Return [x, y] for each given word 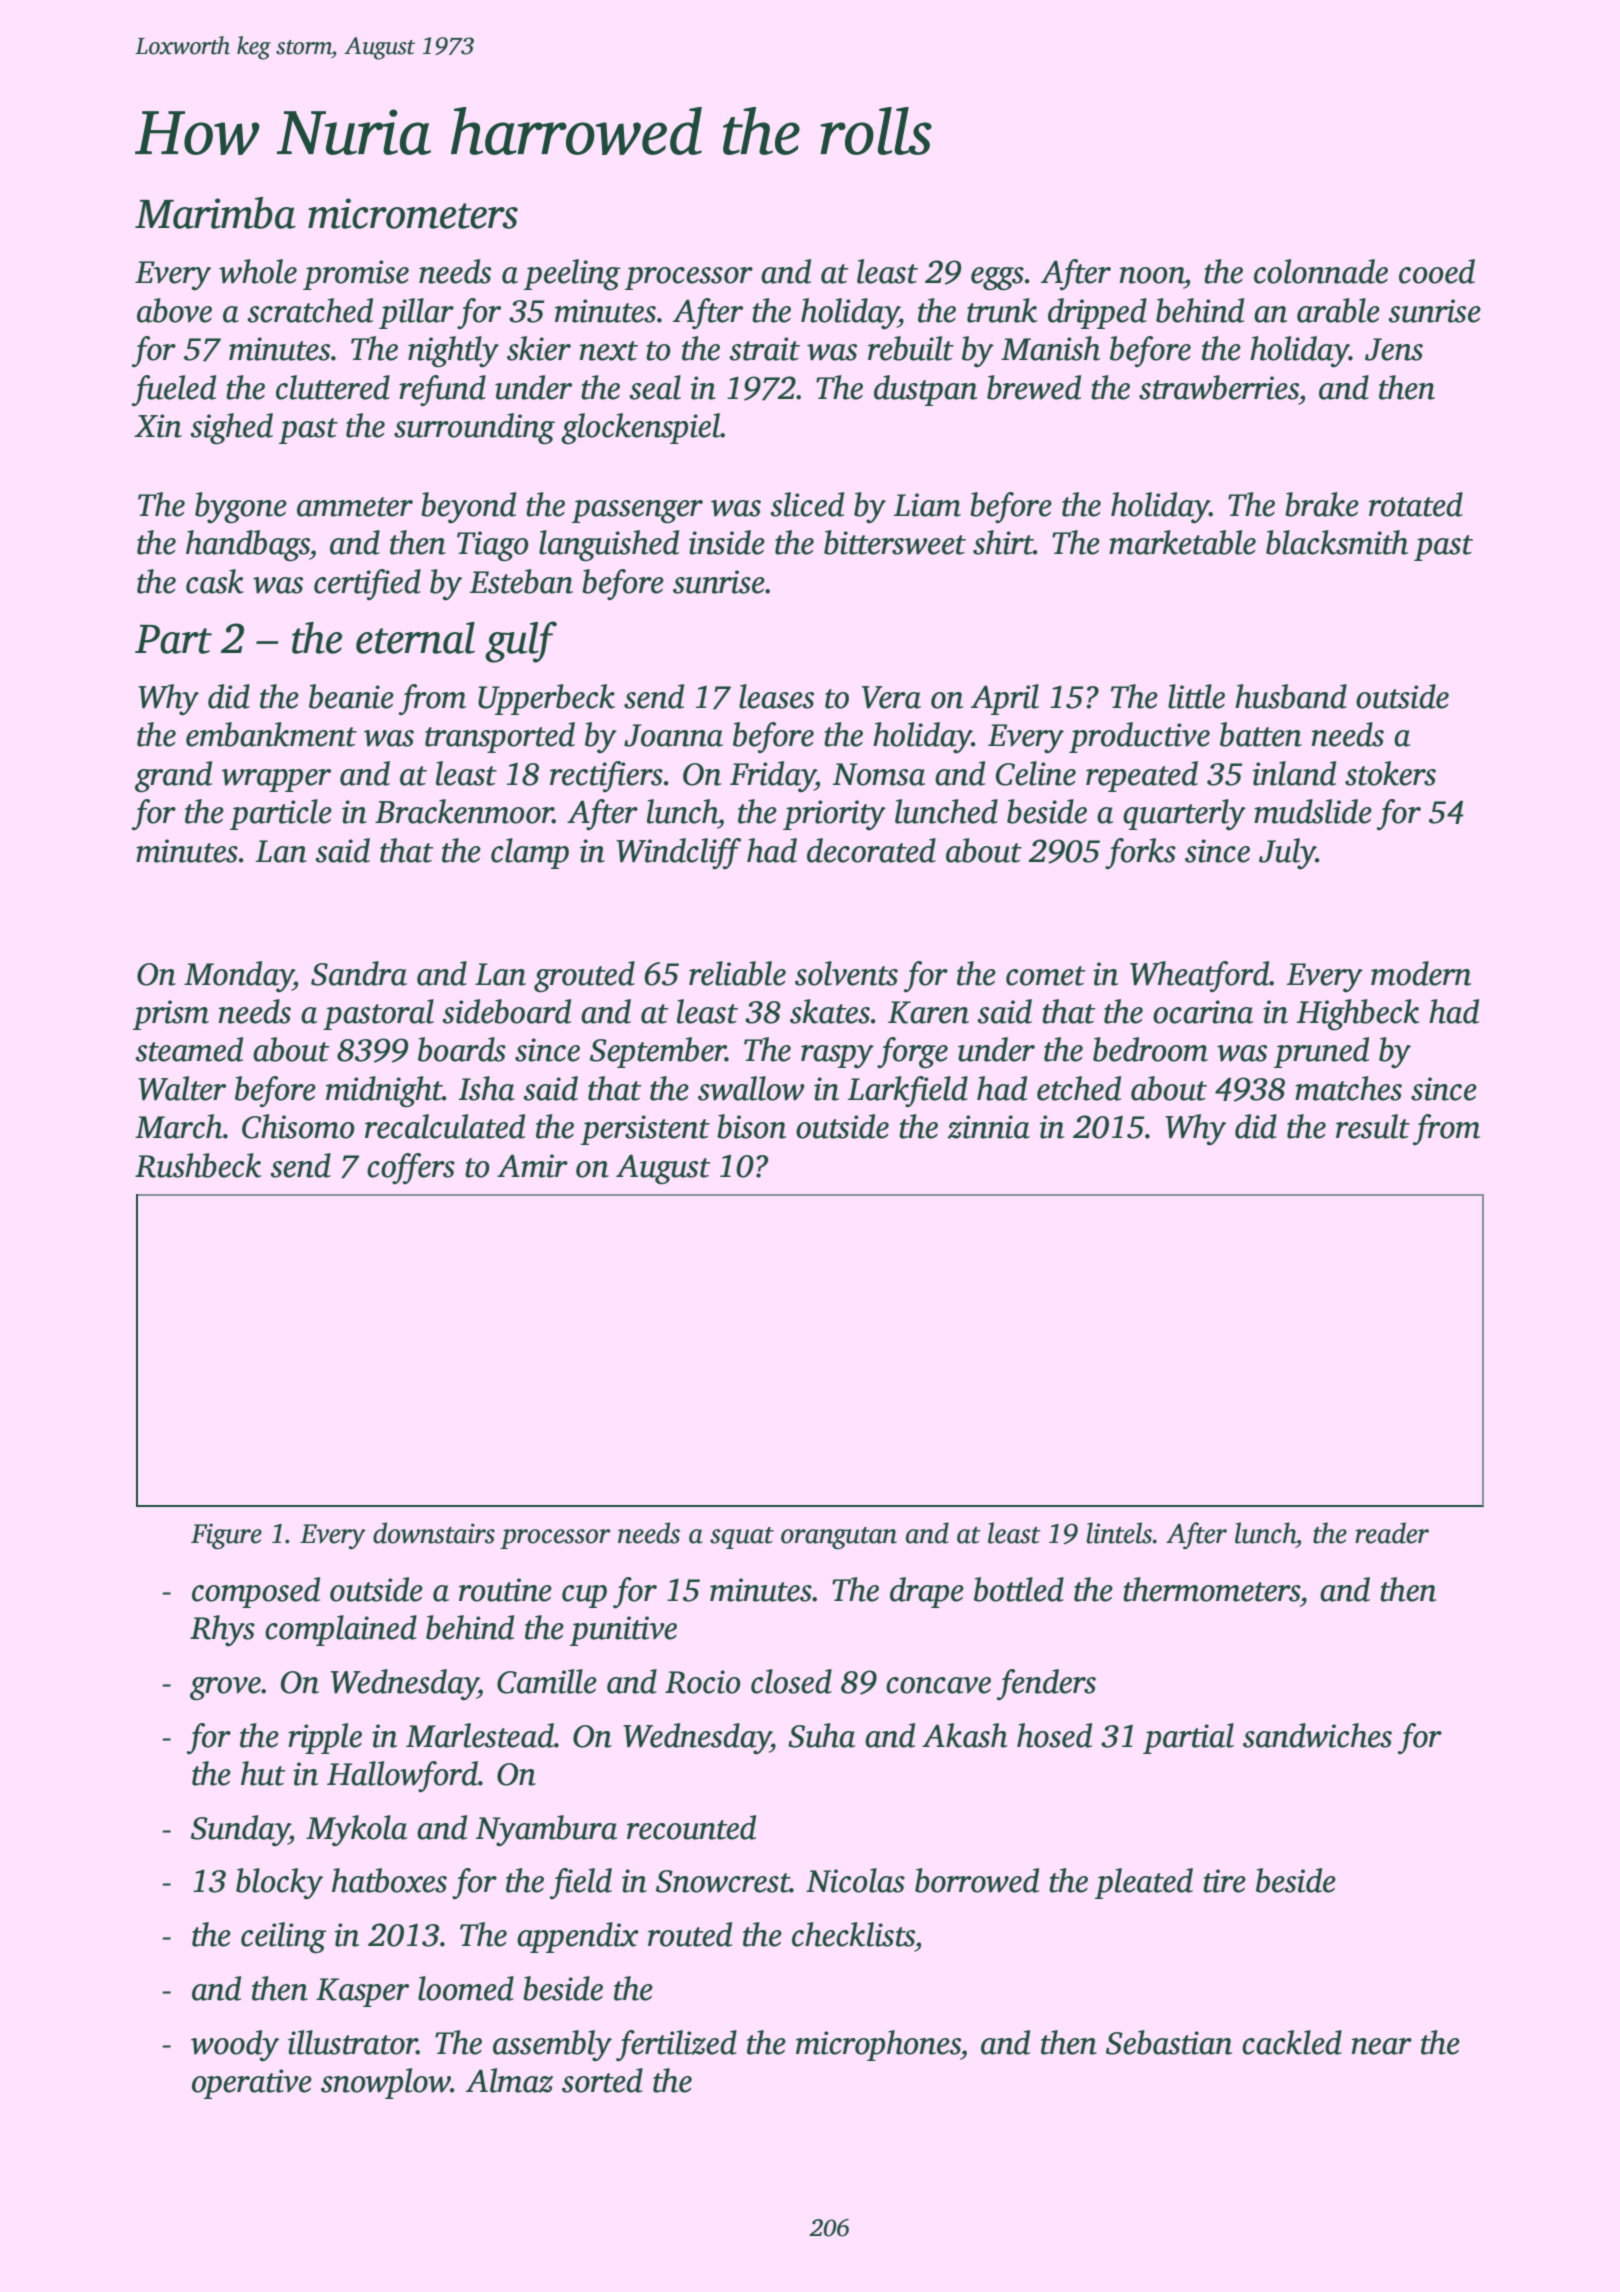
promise [356, 275]
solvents [846, 973]
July [1287, 853]
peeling [572, 275]
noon [1151, 275]
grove [225, 1689]
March [179, 1126]
